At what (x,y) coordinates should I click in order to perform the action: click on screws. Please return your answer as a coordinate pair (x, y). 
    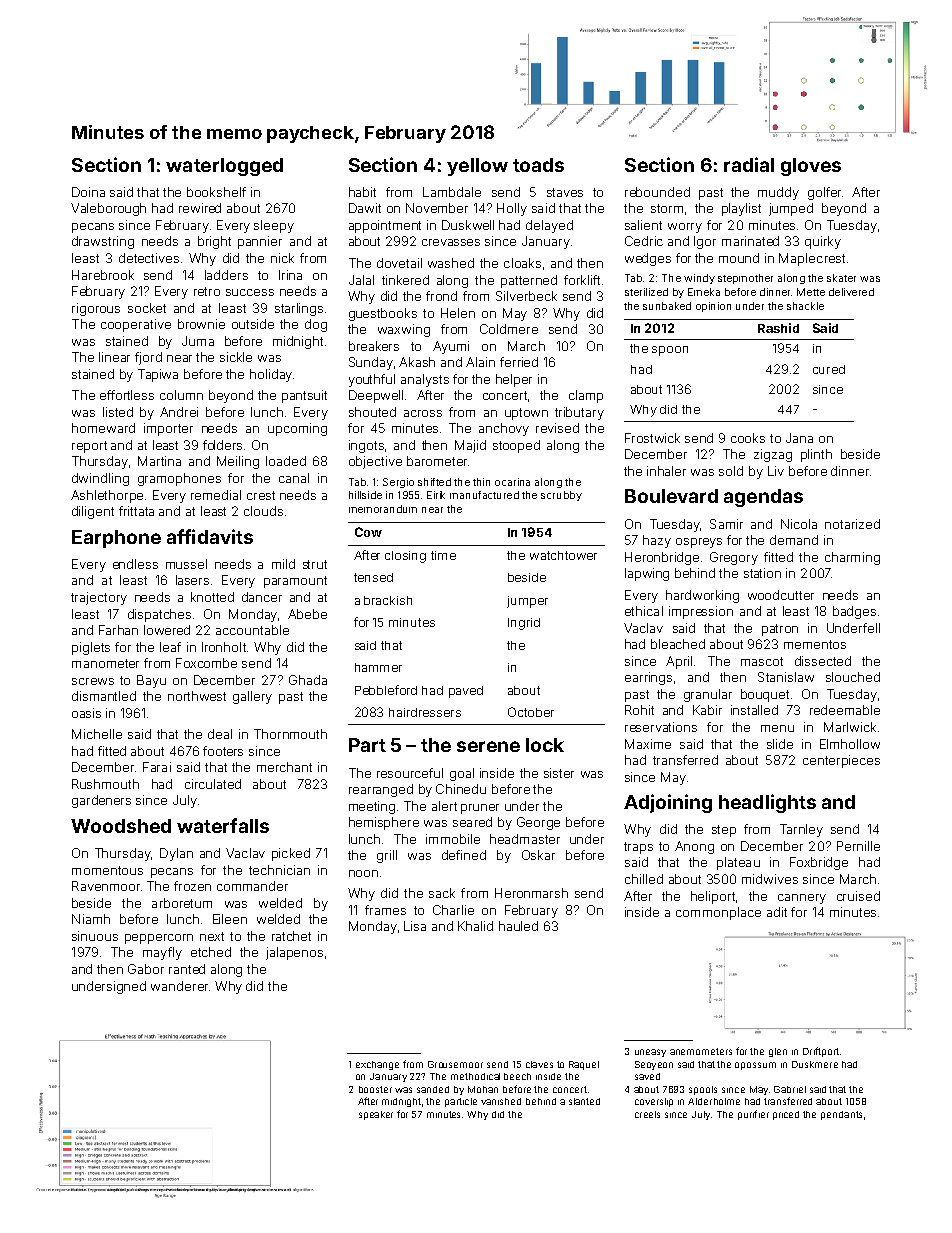
    Looking at the image, I should click on (93, 681).
